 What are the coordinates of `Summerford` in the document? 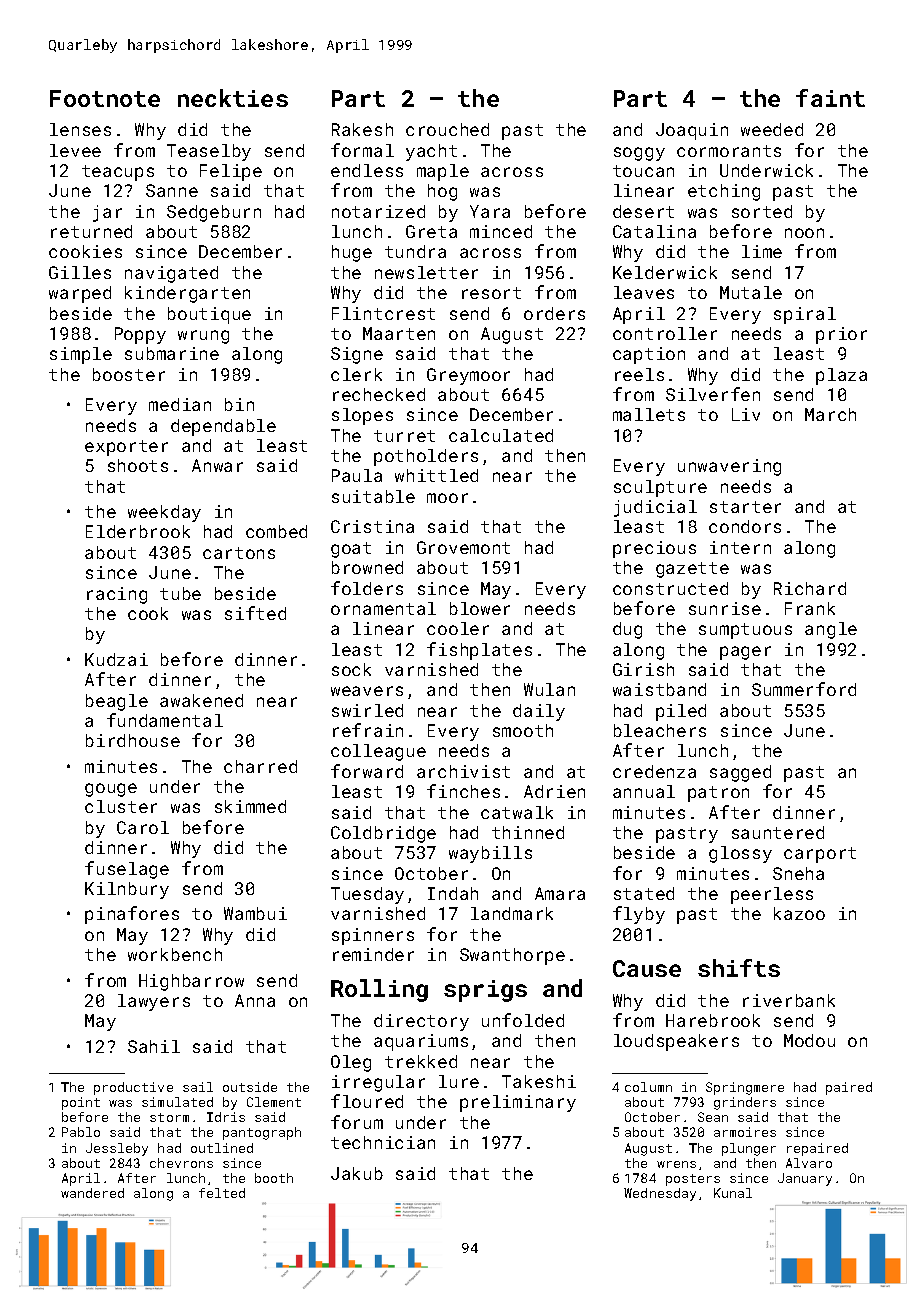 It's located at (804, 689).
